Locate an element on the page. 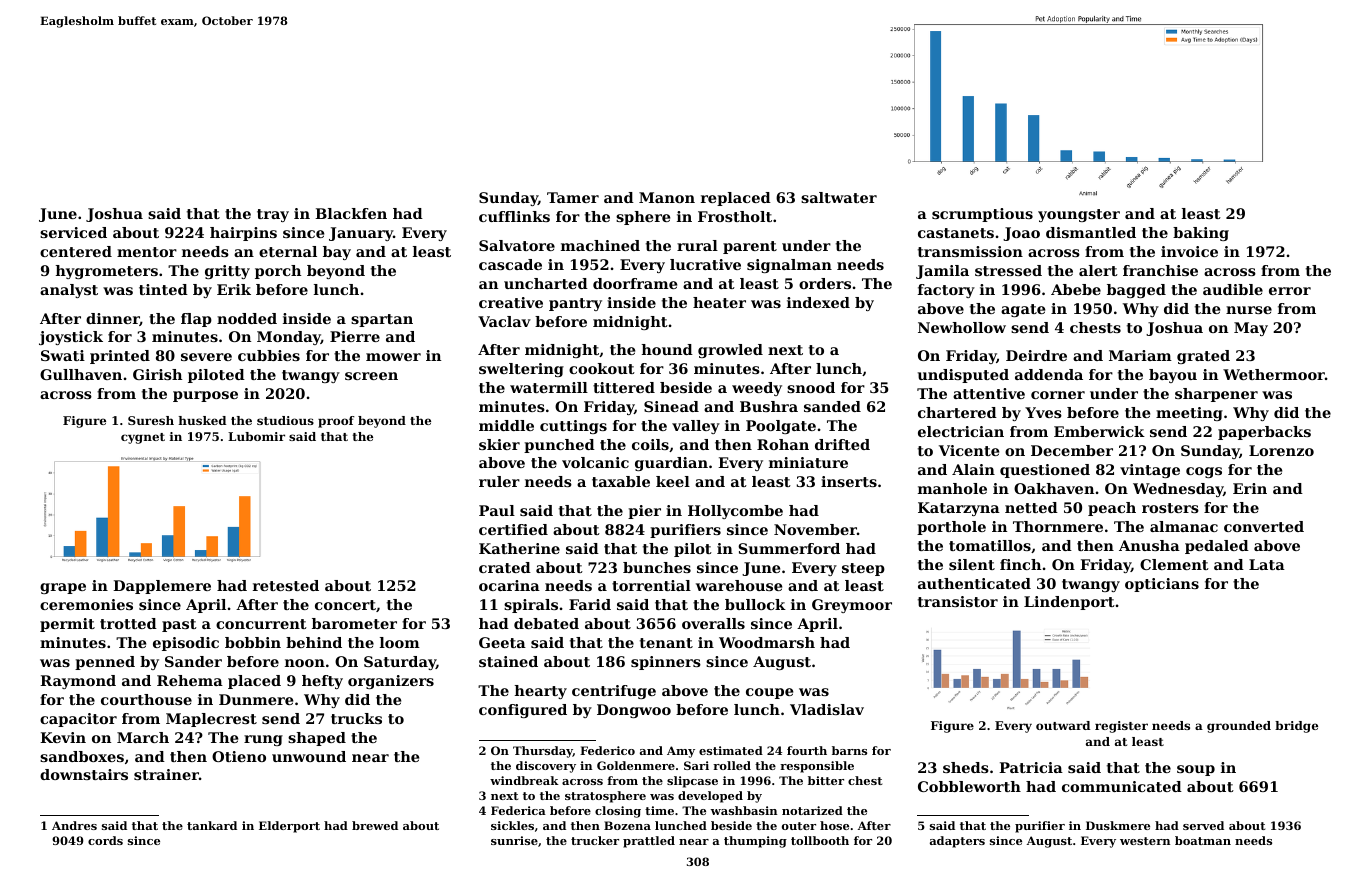 The image size is (1372, 887). thumping is located at coordinates (755, 842).
